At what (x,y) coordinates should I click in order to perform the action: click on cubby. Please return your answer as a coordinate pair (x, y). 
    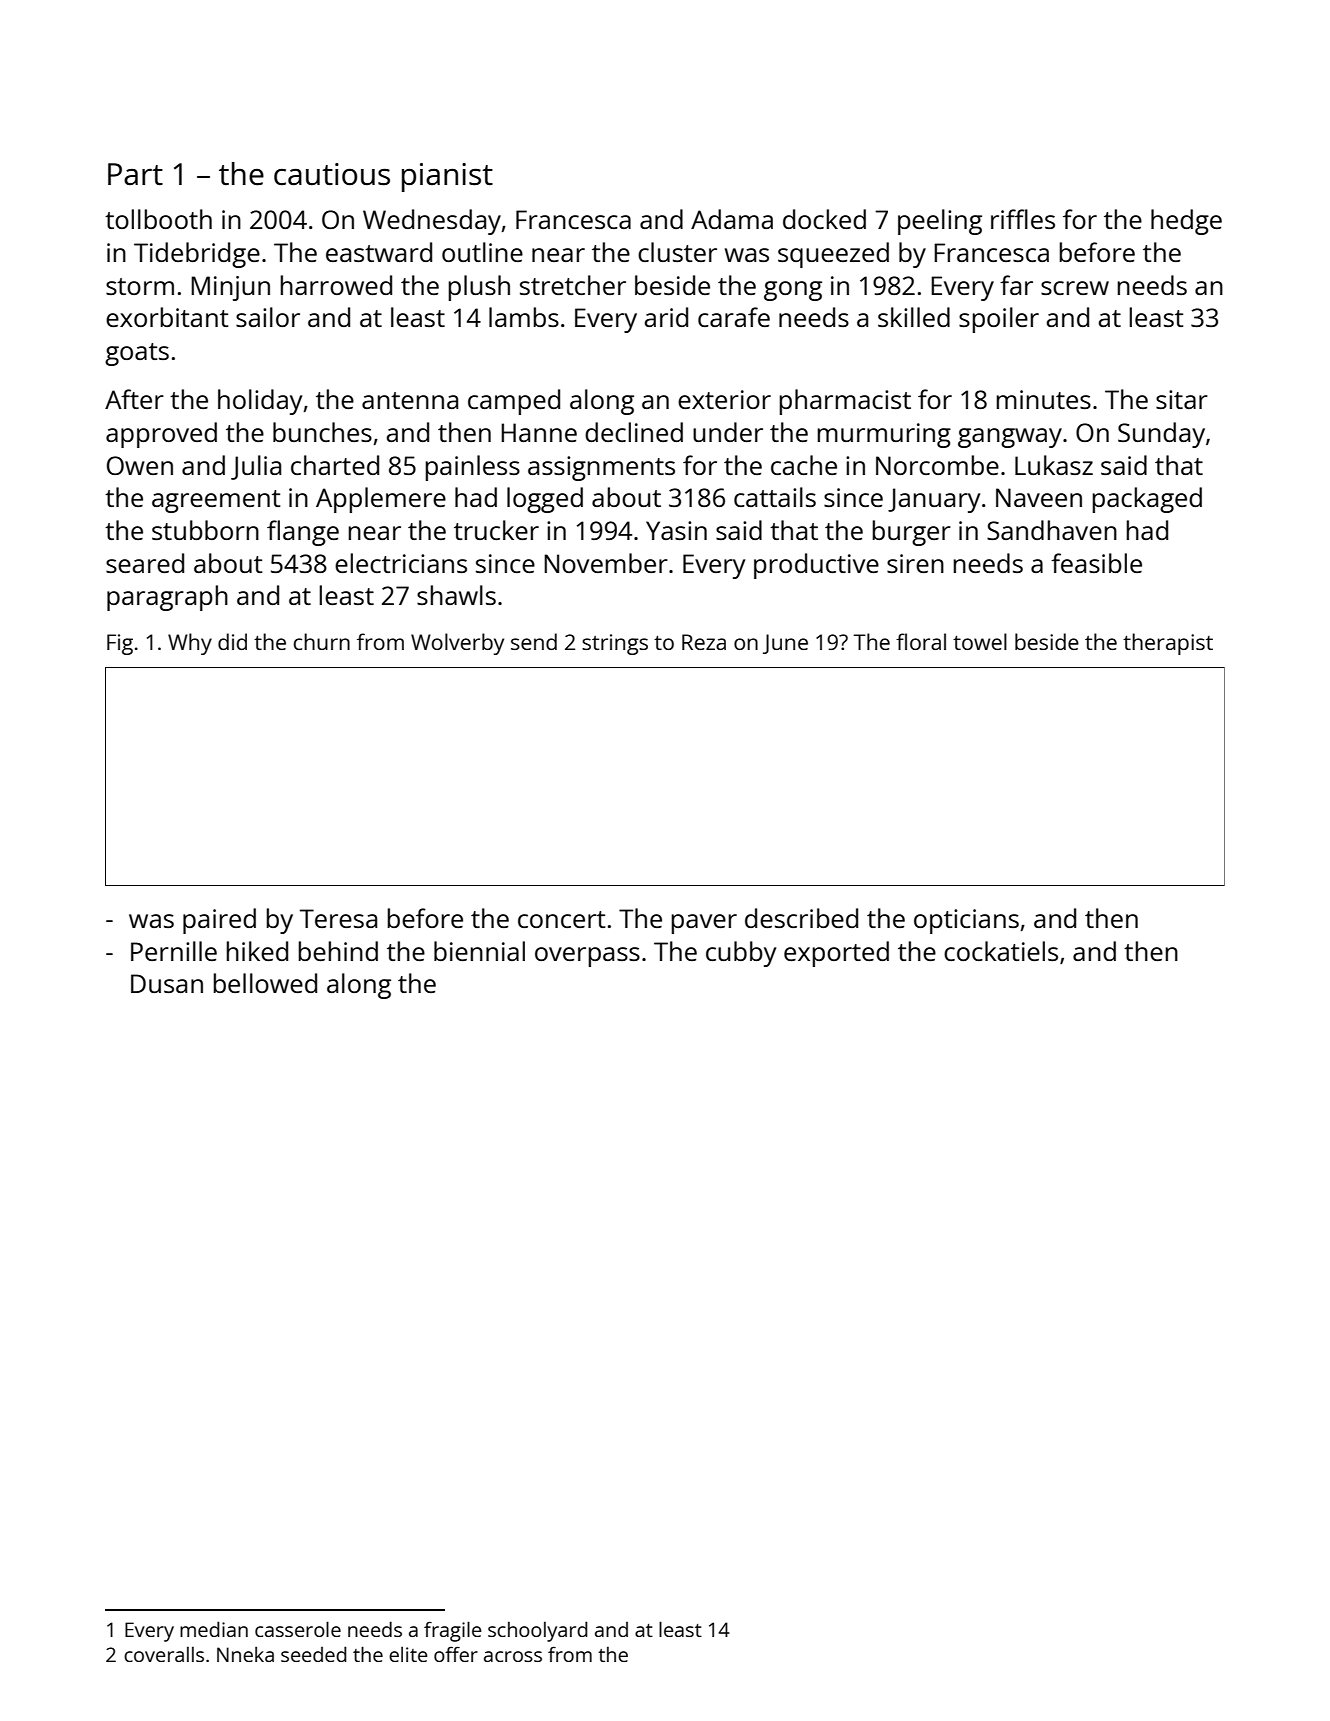
    Looking at the image, I should click on (741, 954).
